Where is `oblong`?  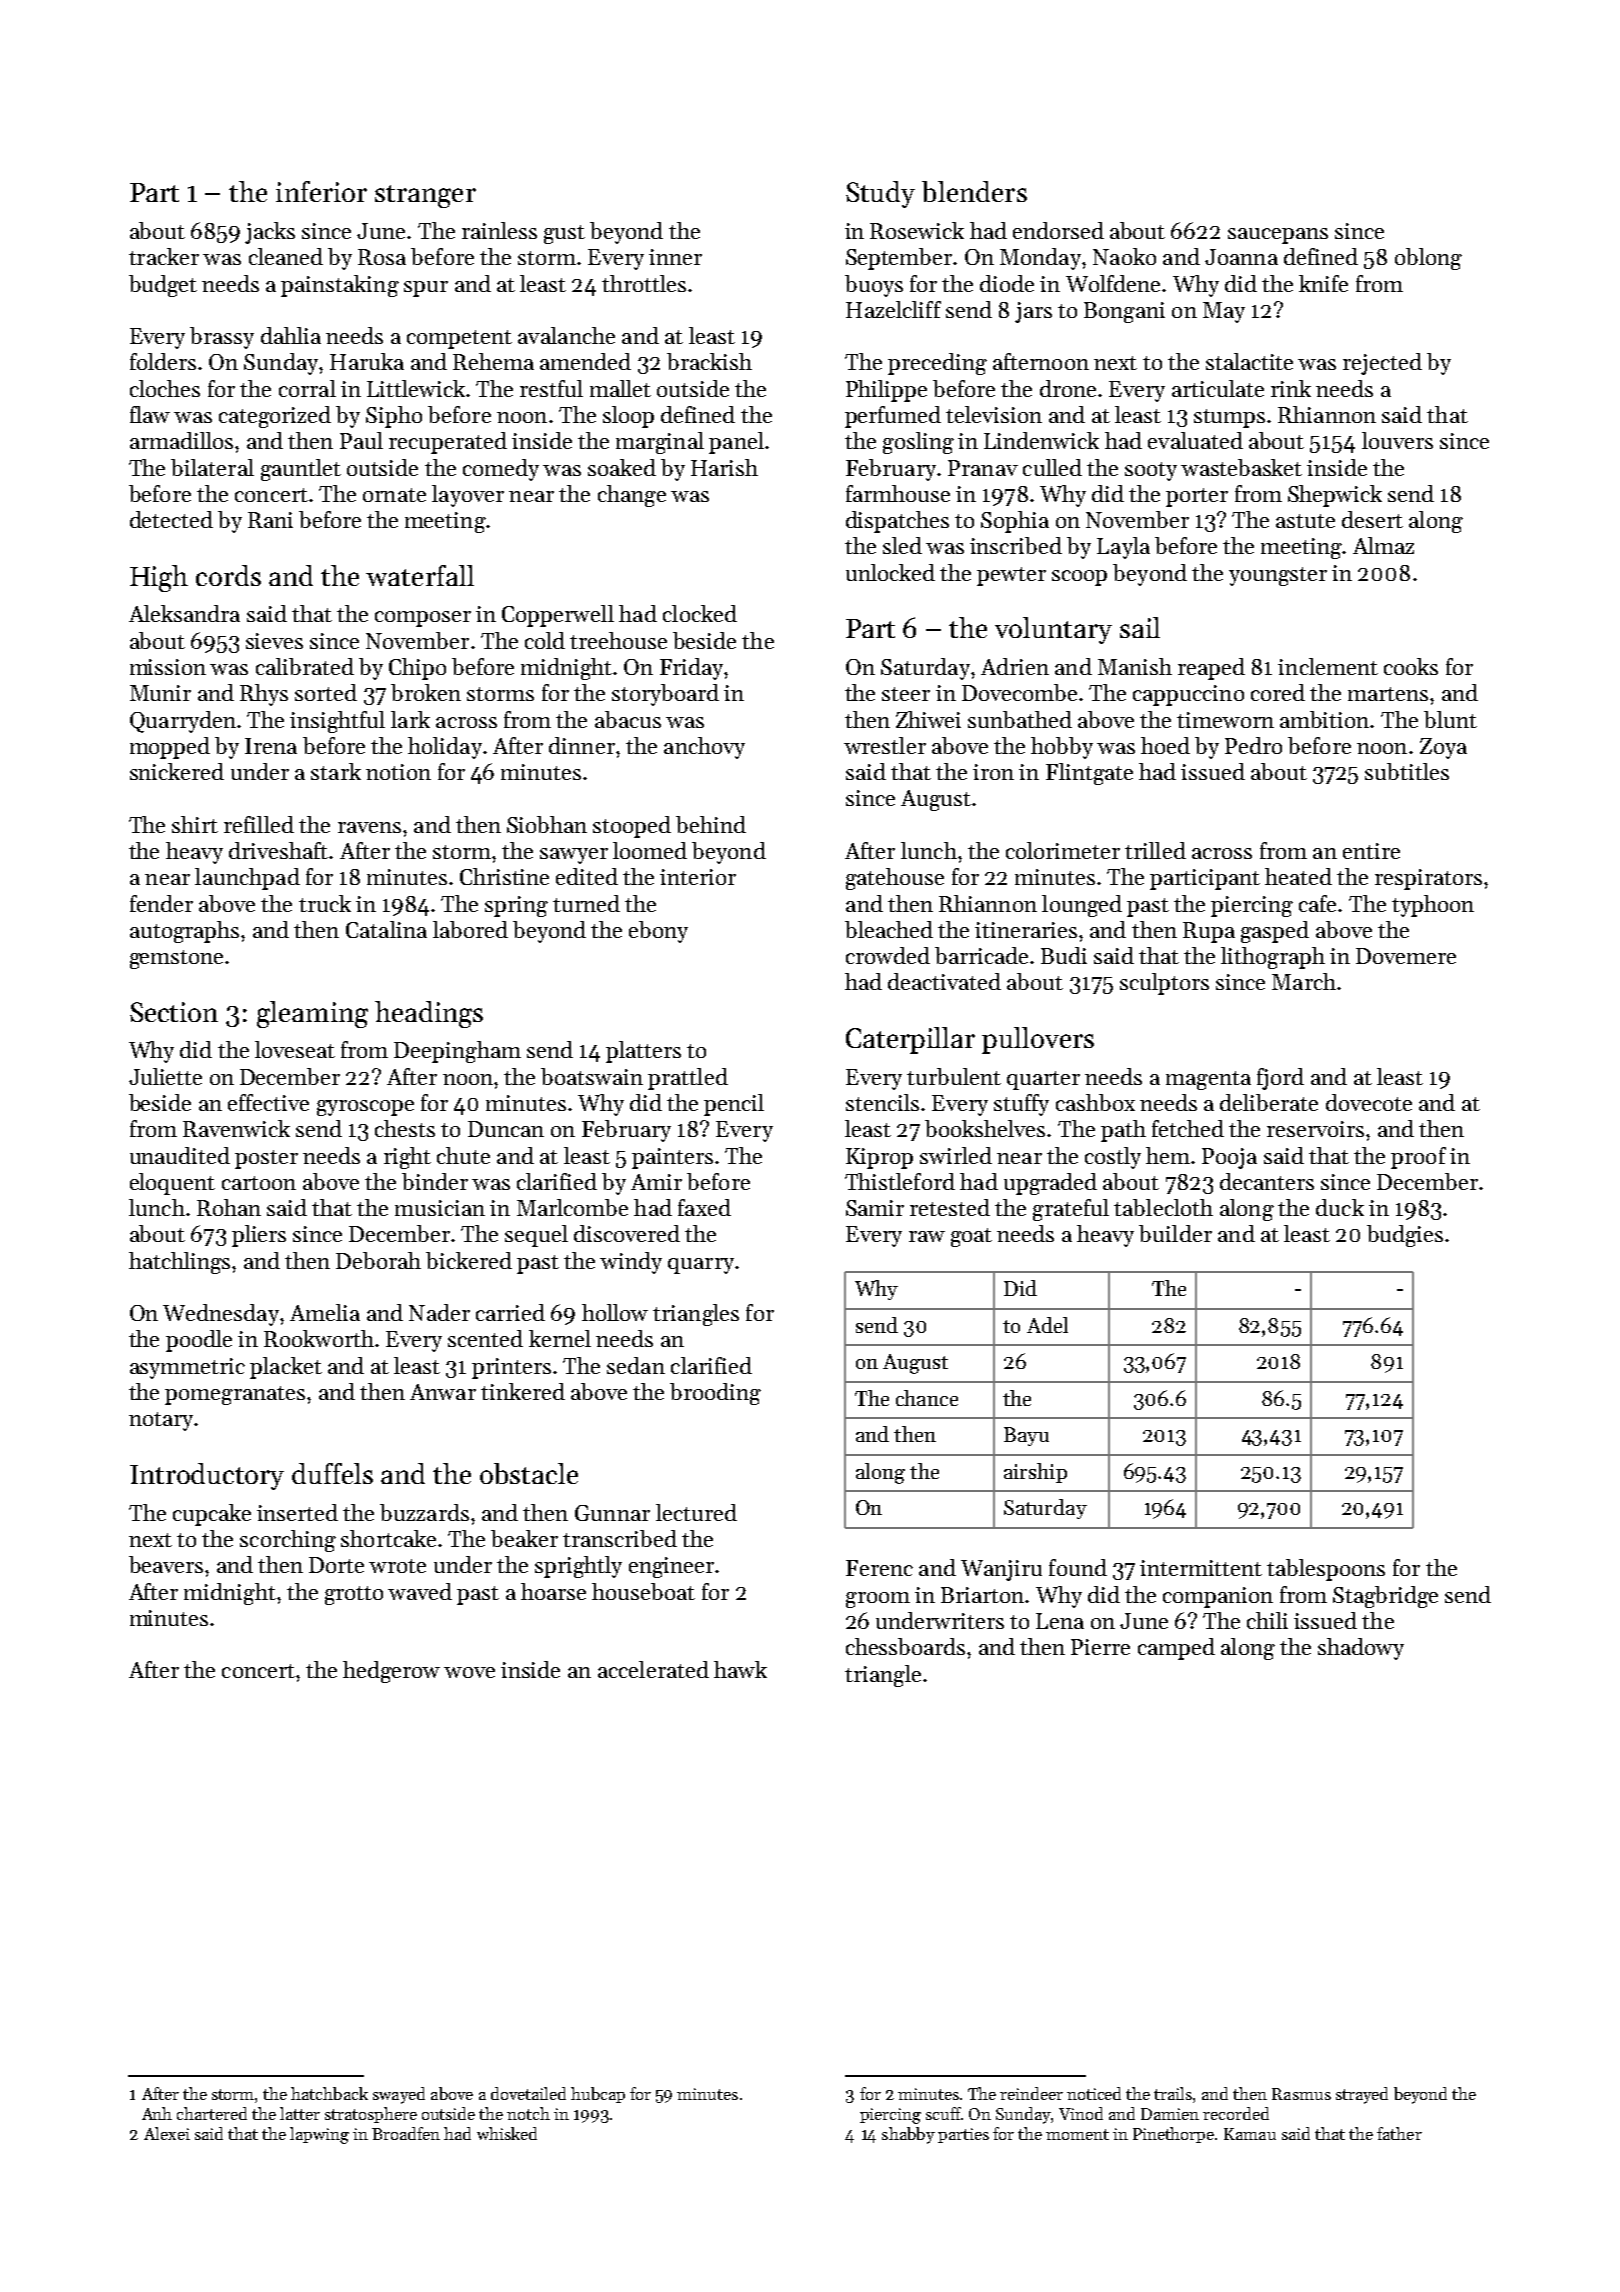
oblong is located at coordinates (1428, 259).
